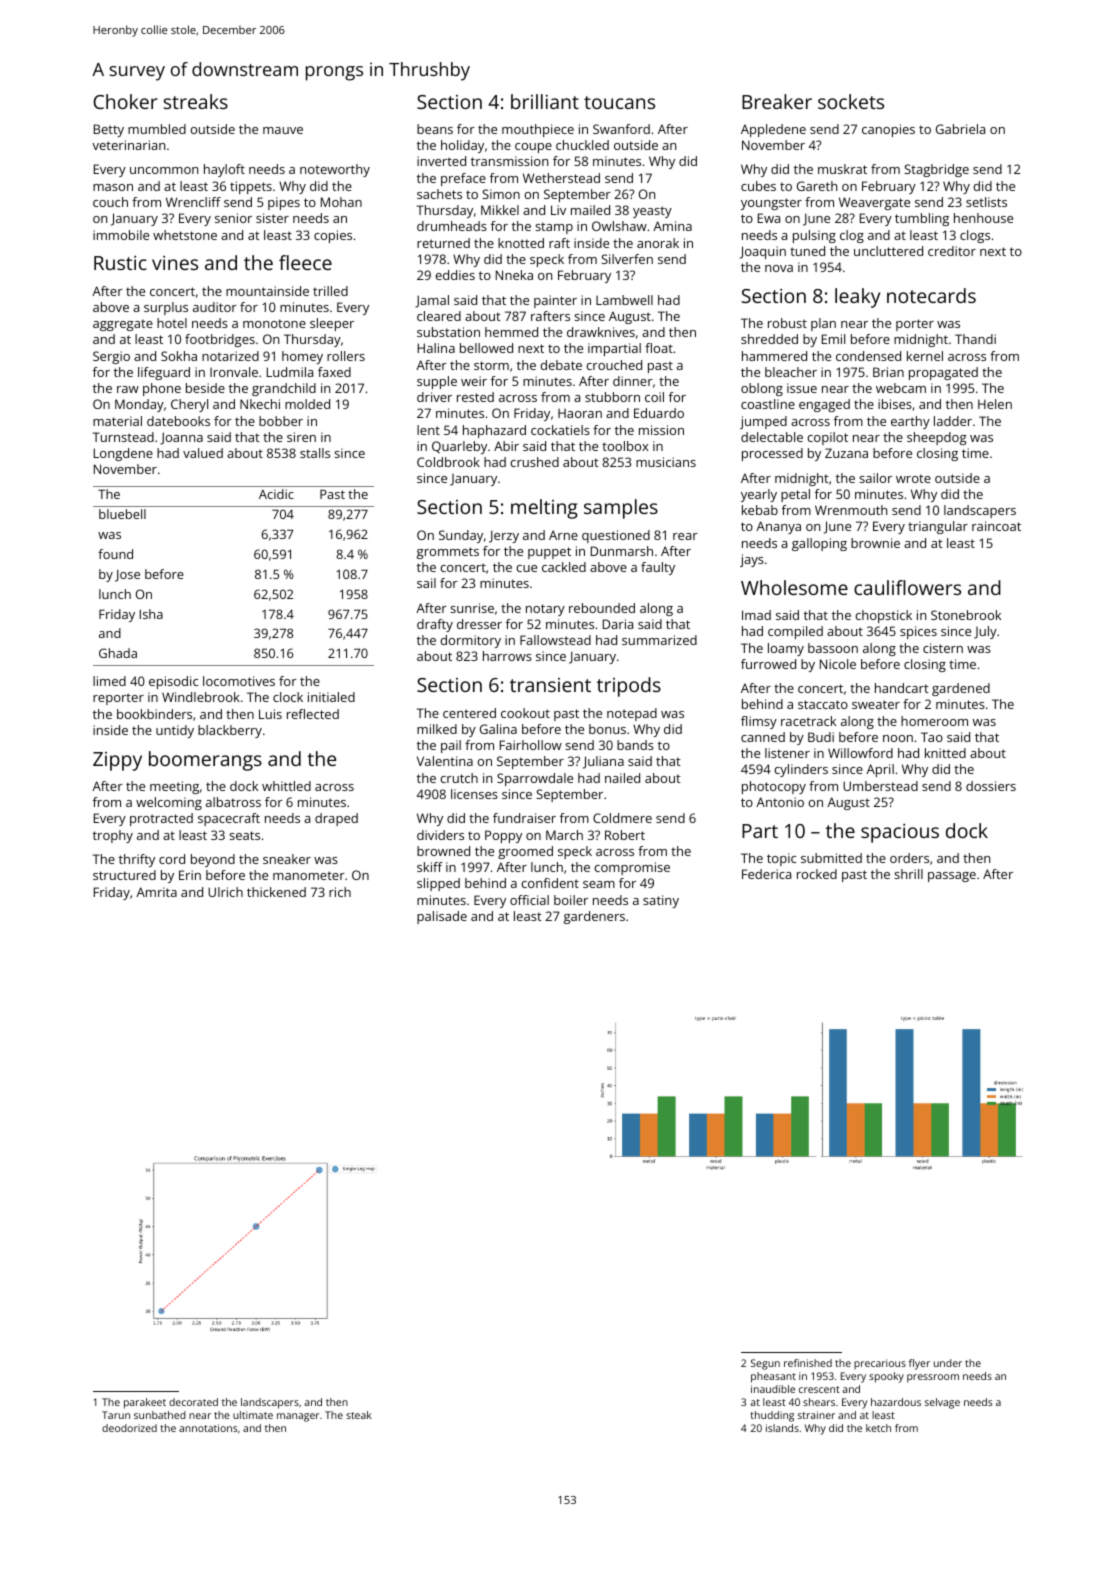 The image size is (1115, 1577). What do you see at coordinates (124, 875) in the screenshot?
I see `structured` at bounding box center [124, 875].
